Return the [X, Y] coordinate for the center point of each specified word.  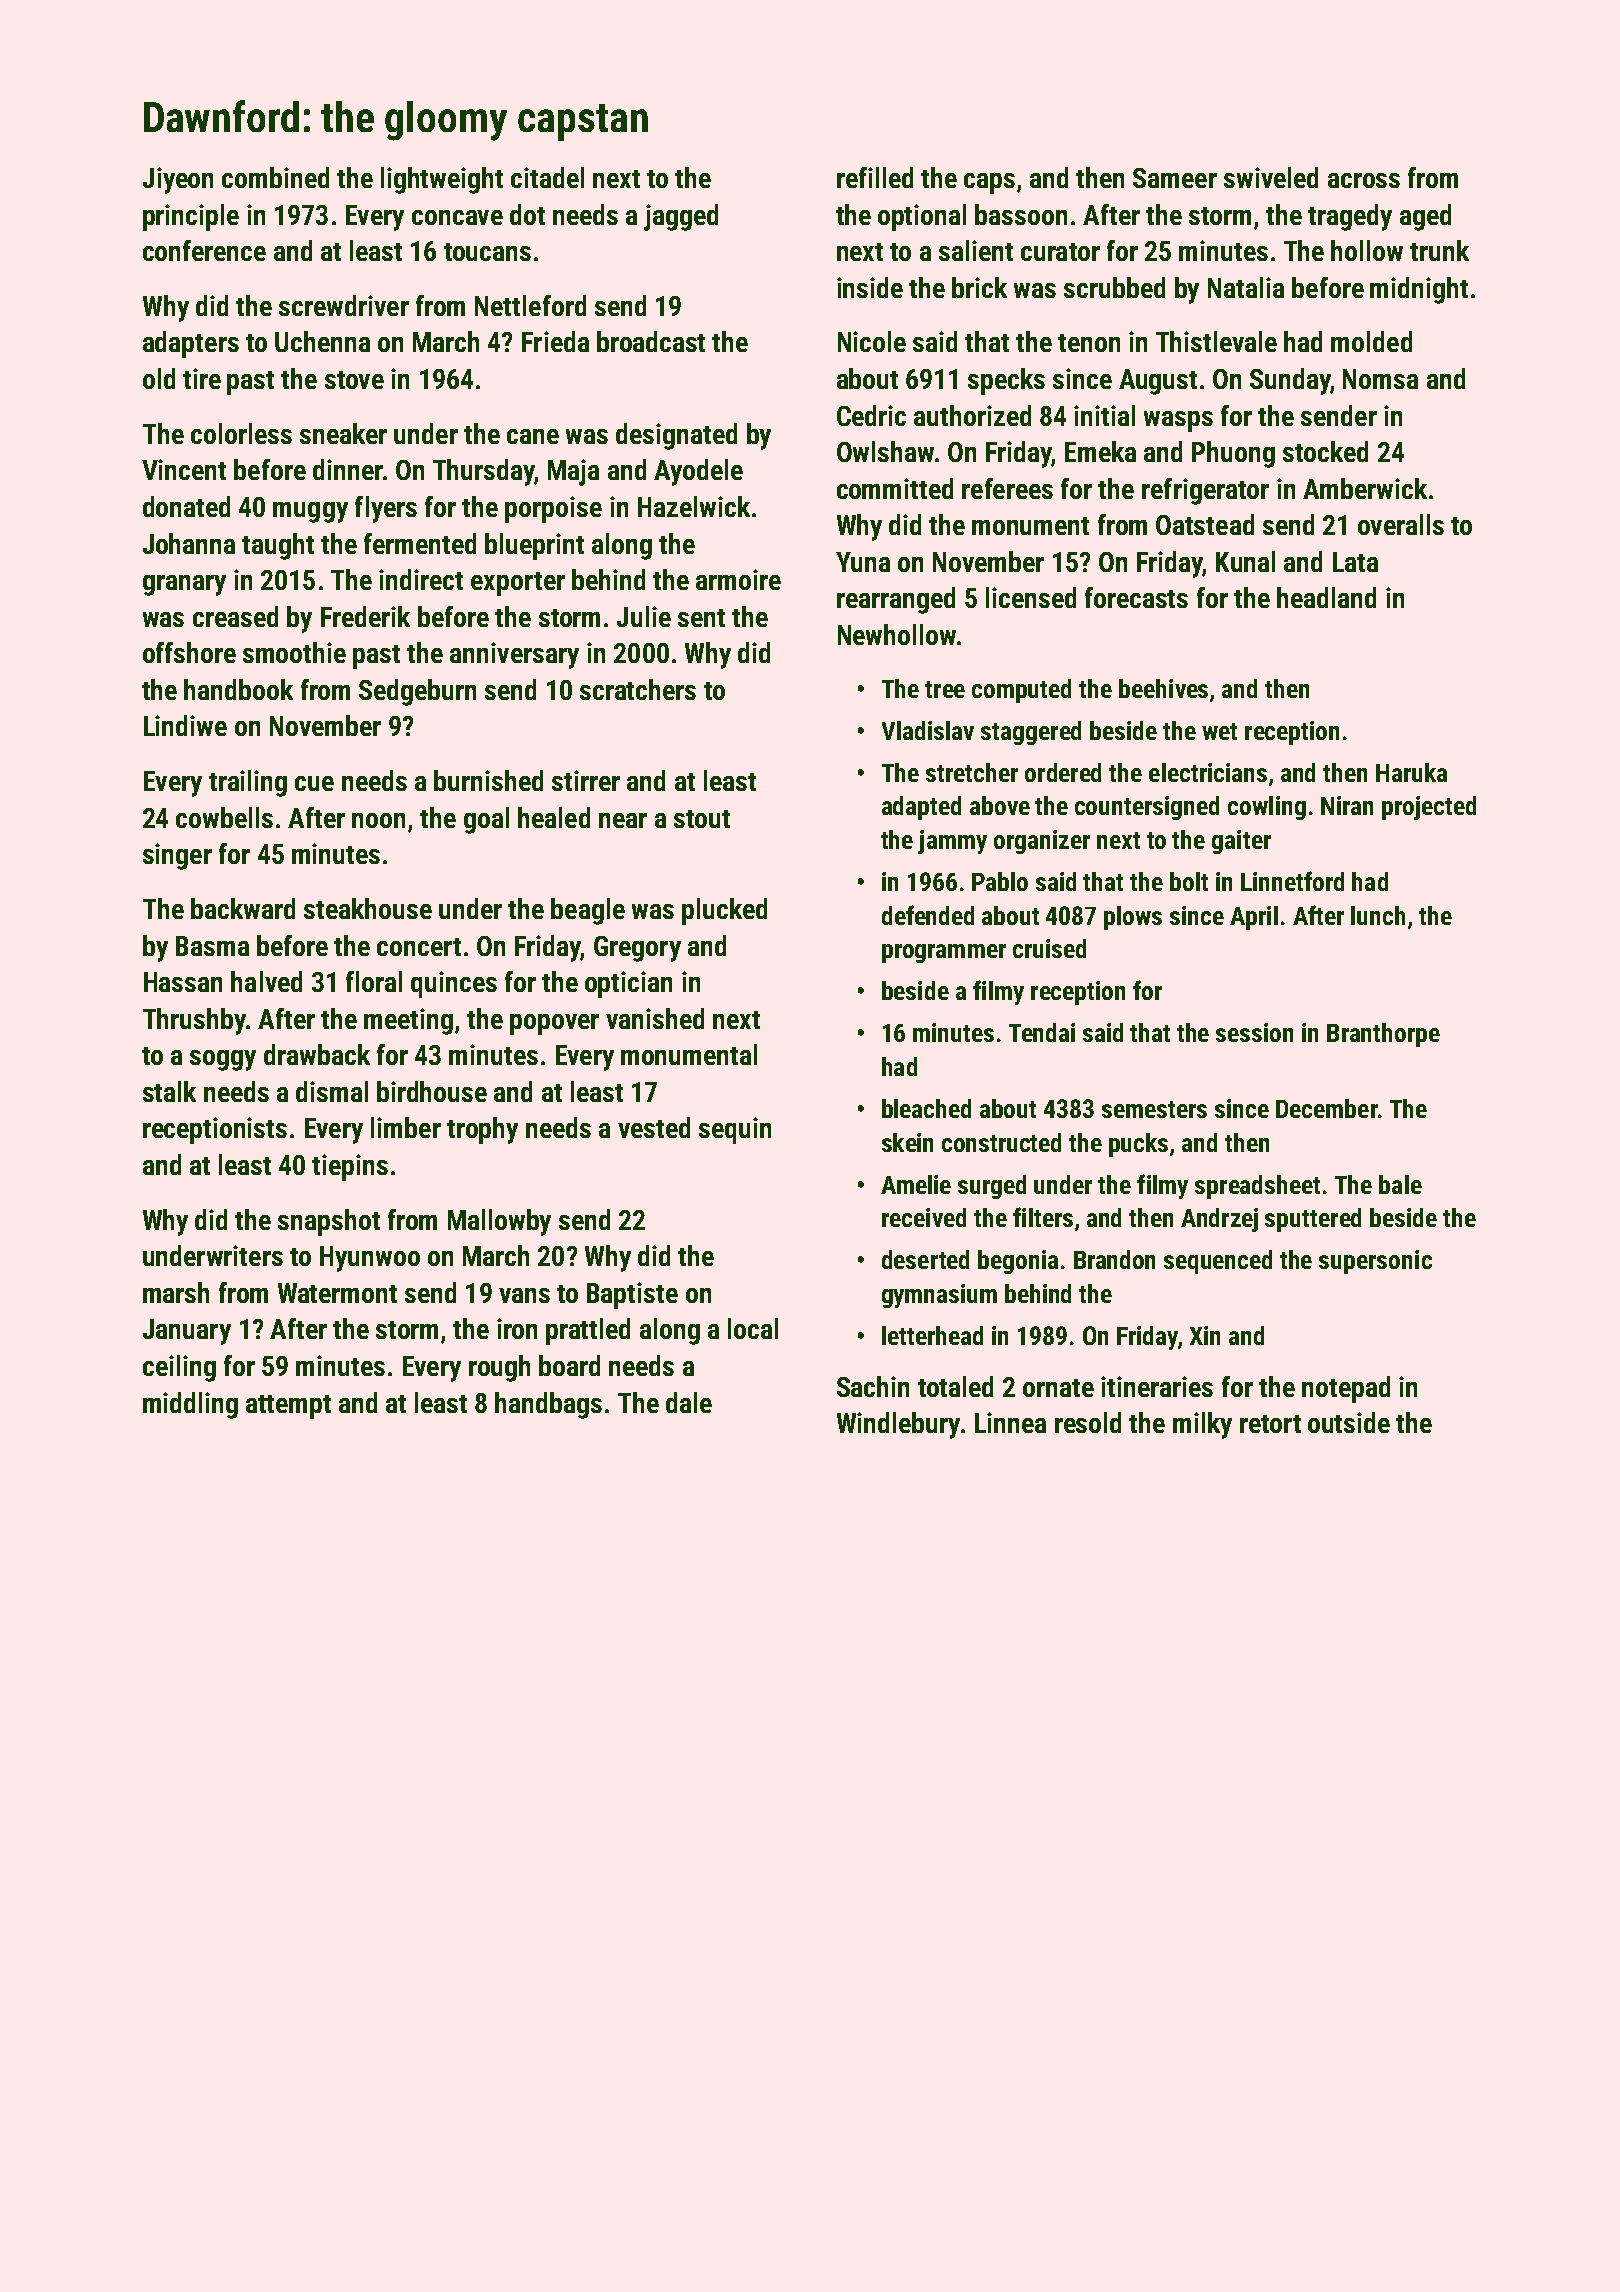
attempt [288, 1407]
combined [275, 177]
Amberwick [1365, 488]
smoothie [294, 652]
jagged [681, 217]
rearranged [896, 600]
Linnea [1010, 1422]
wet [1219, 731]
